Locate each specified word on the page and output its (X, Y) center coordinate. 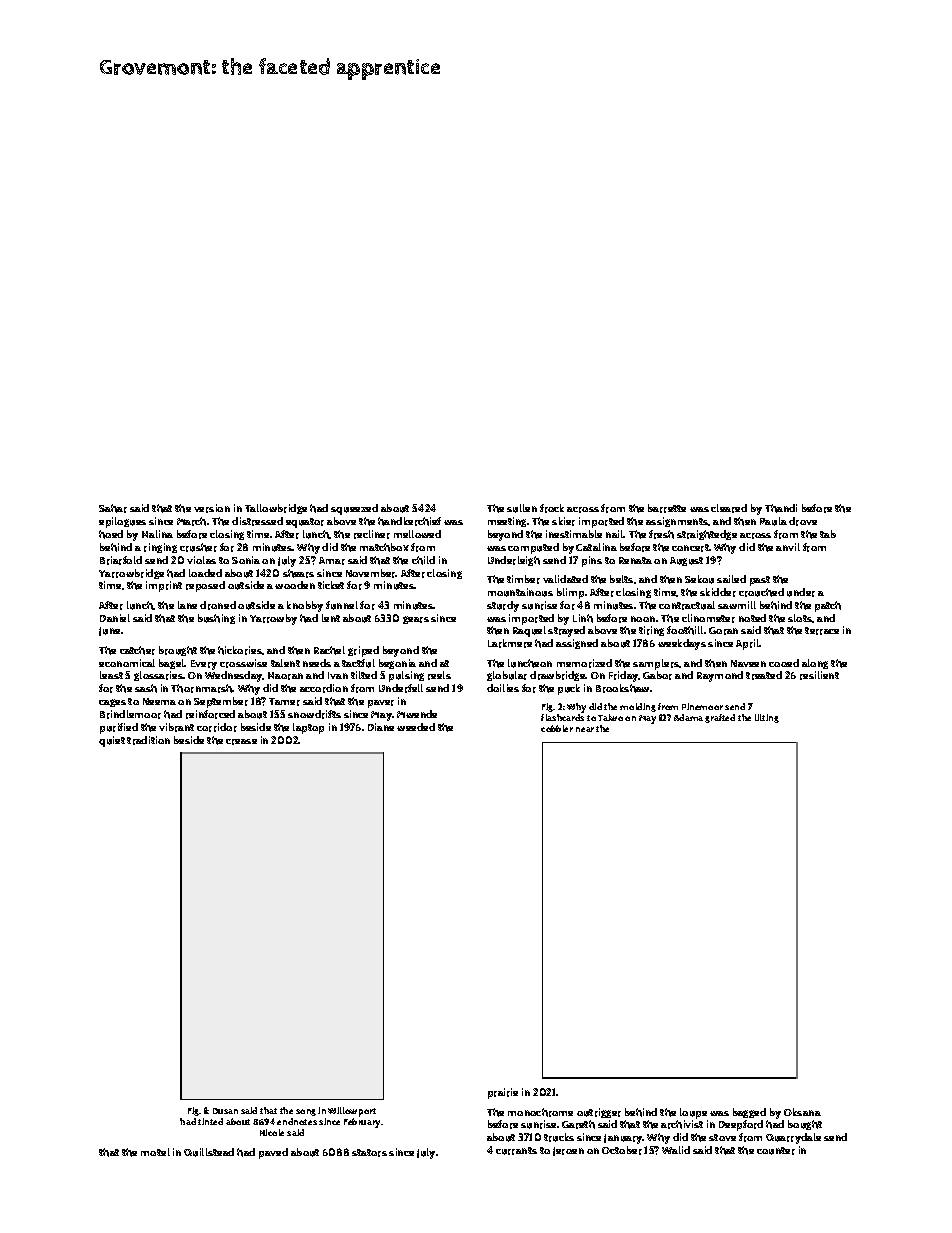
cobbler (557, 728)
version (212, 508)
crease (241, 742)
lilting (767, 718)
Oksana (802, 1112)
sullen (522, 508)
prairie (503, 1093)
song (306, 1112)
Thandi (781, 508)
